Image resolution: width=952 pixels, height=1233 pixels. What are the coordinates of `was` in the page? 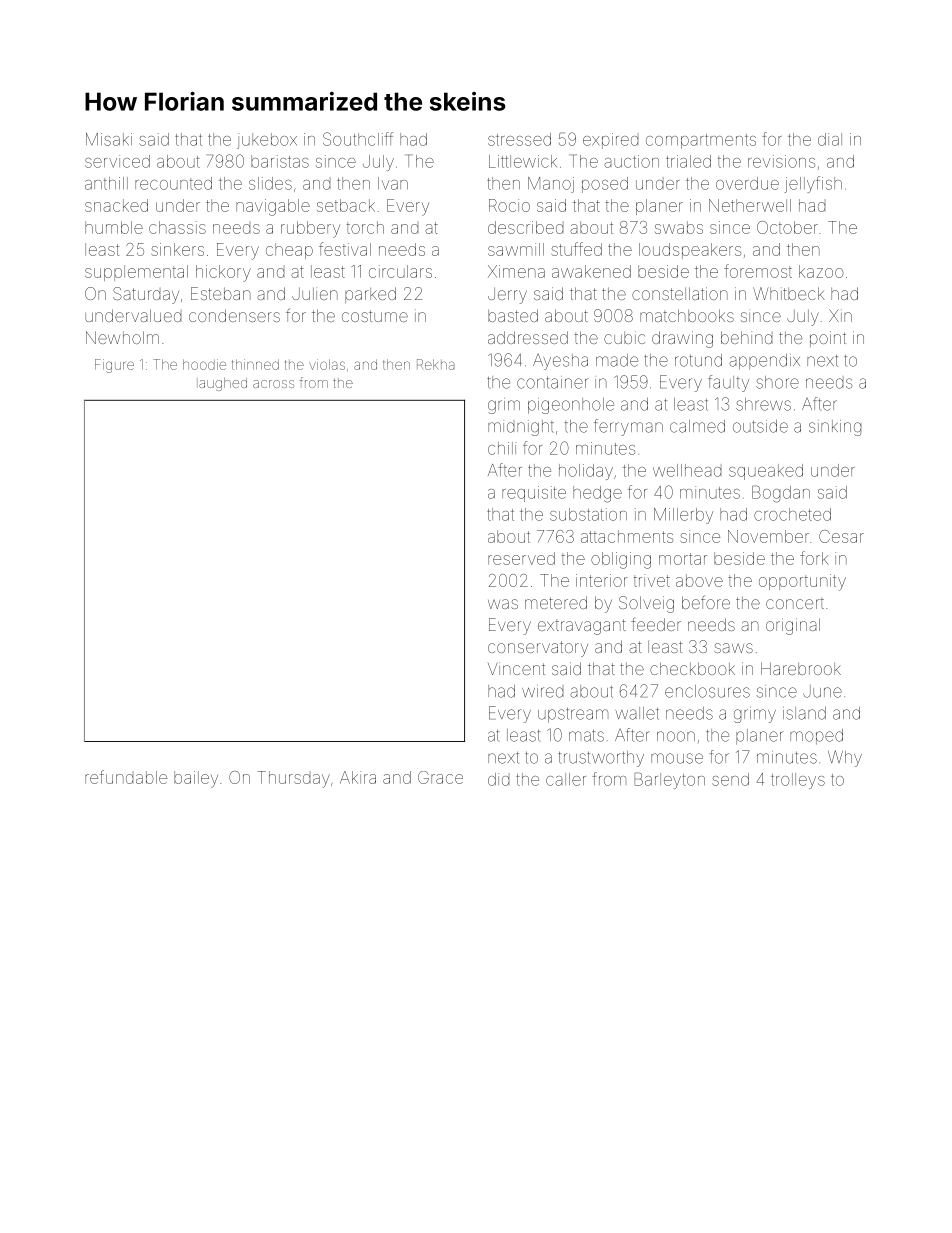 It's located at (503, 604).
